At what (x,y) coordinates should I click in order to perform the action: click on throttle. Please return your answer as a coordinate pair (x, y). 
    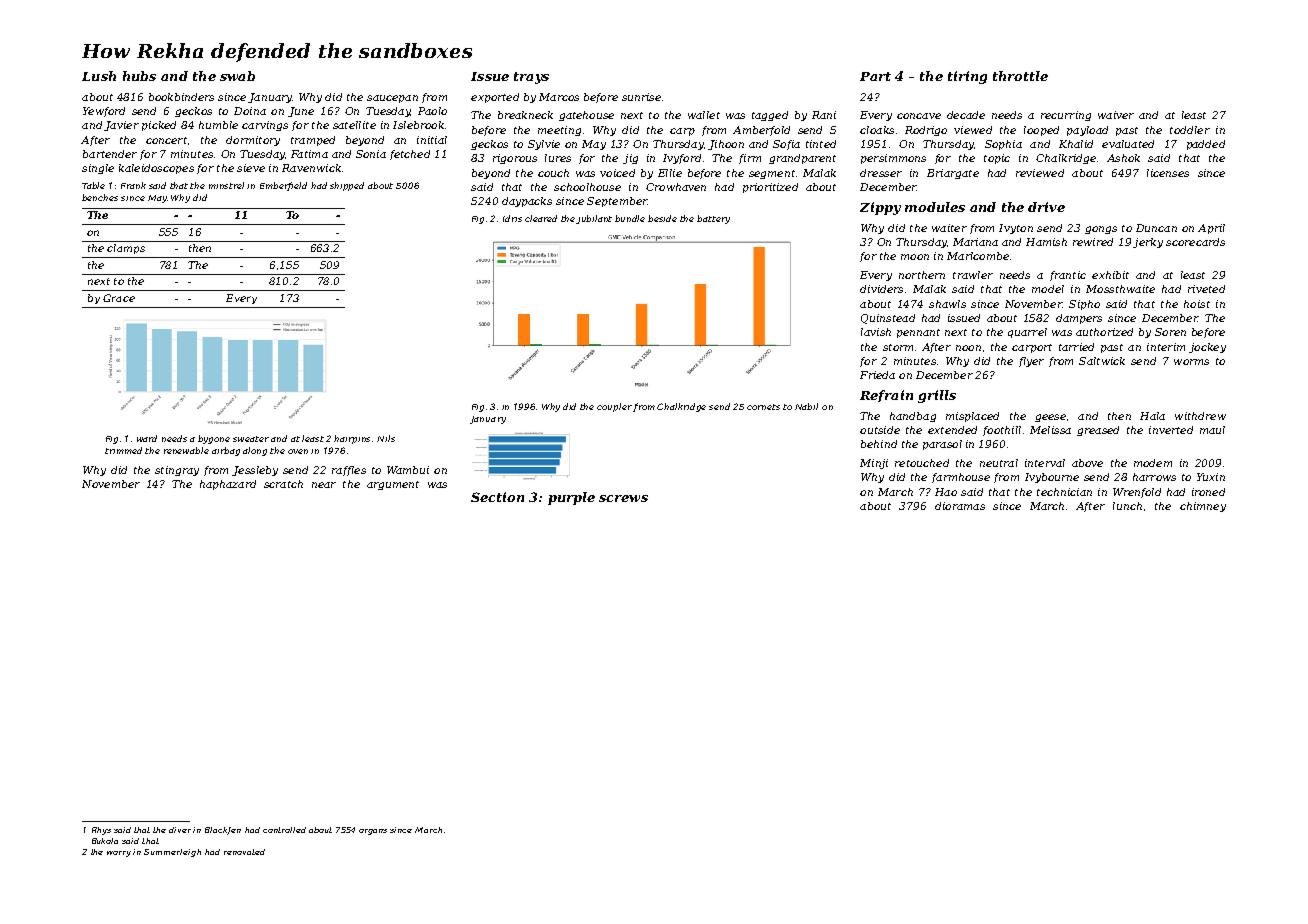
    Looking at the image, I should click on (1020, 76).
